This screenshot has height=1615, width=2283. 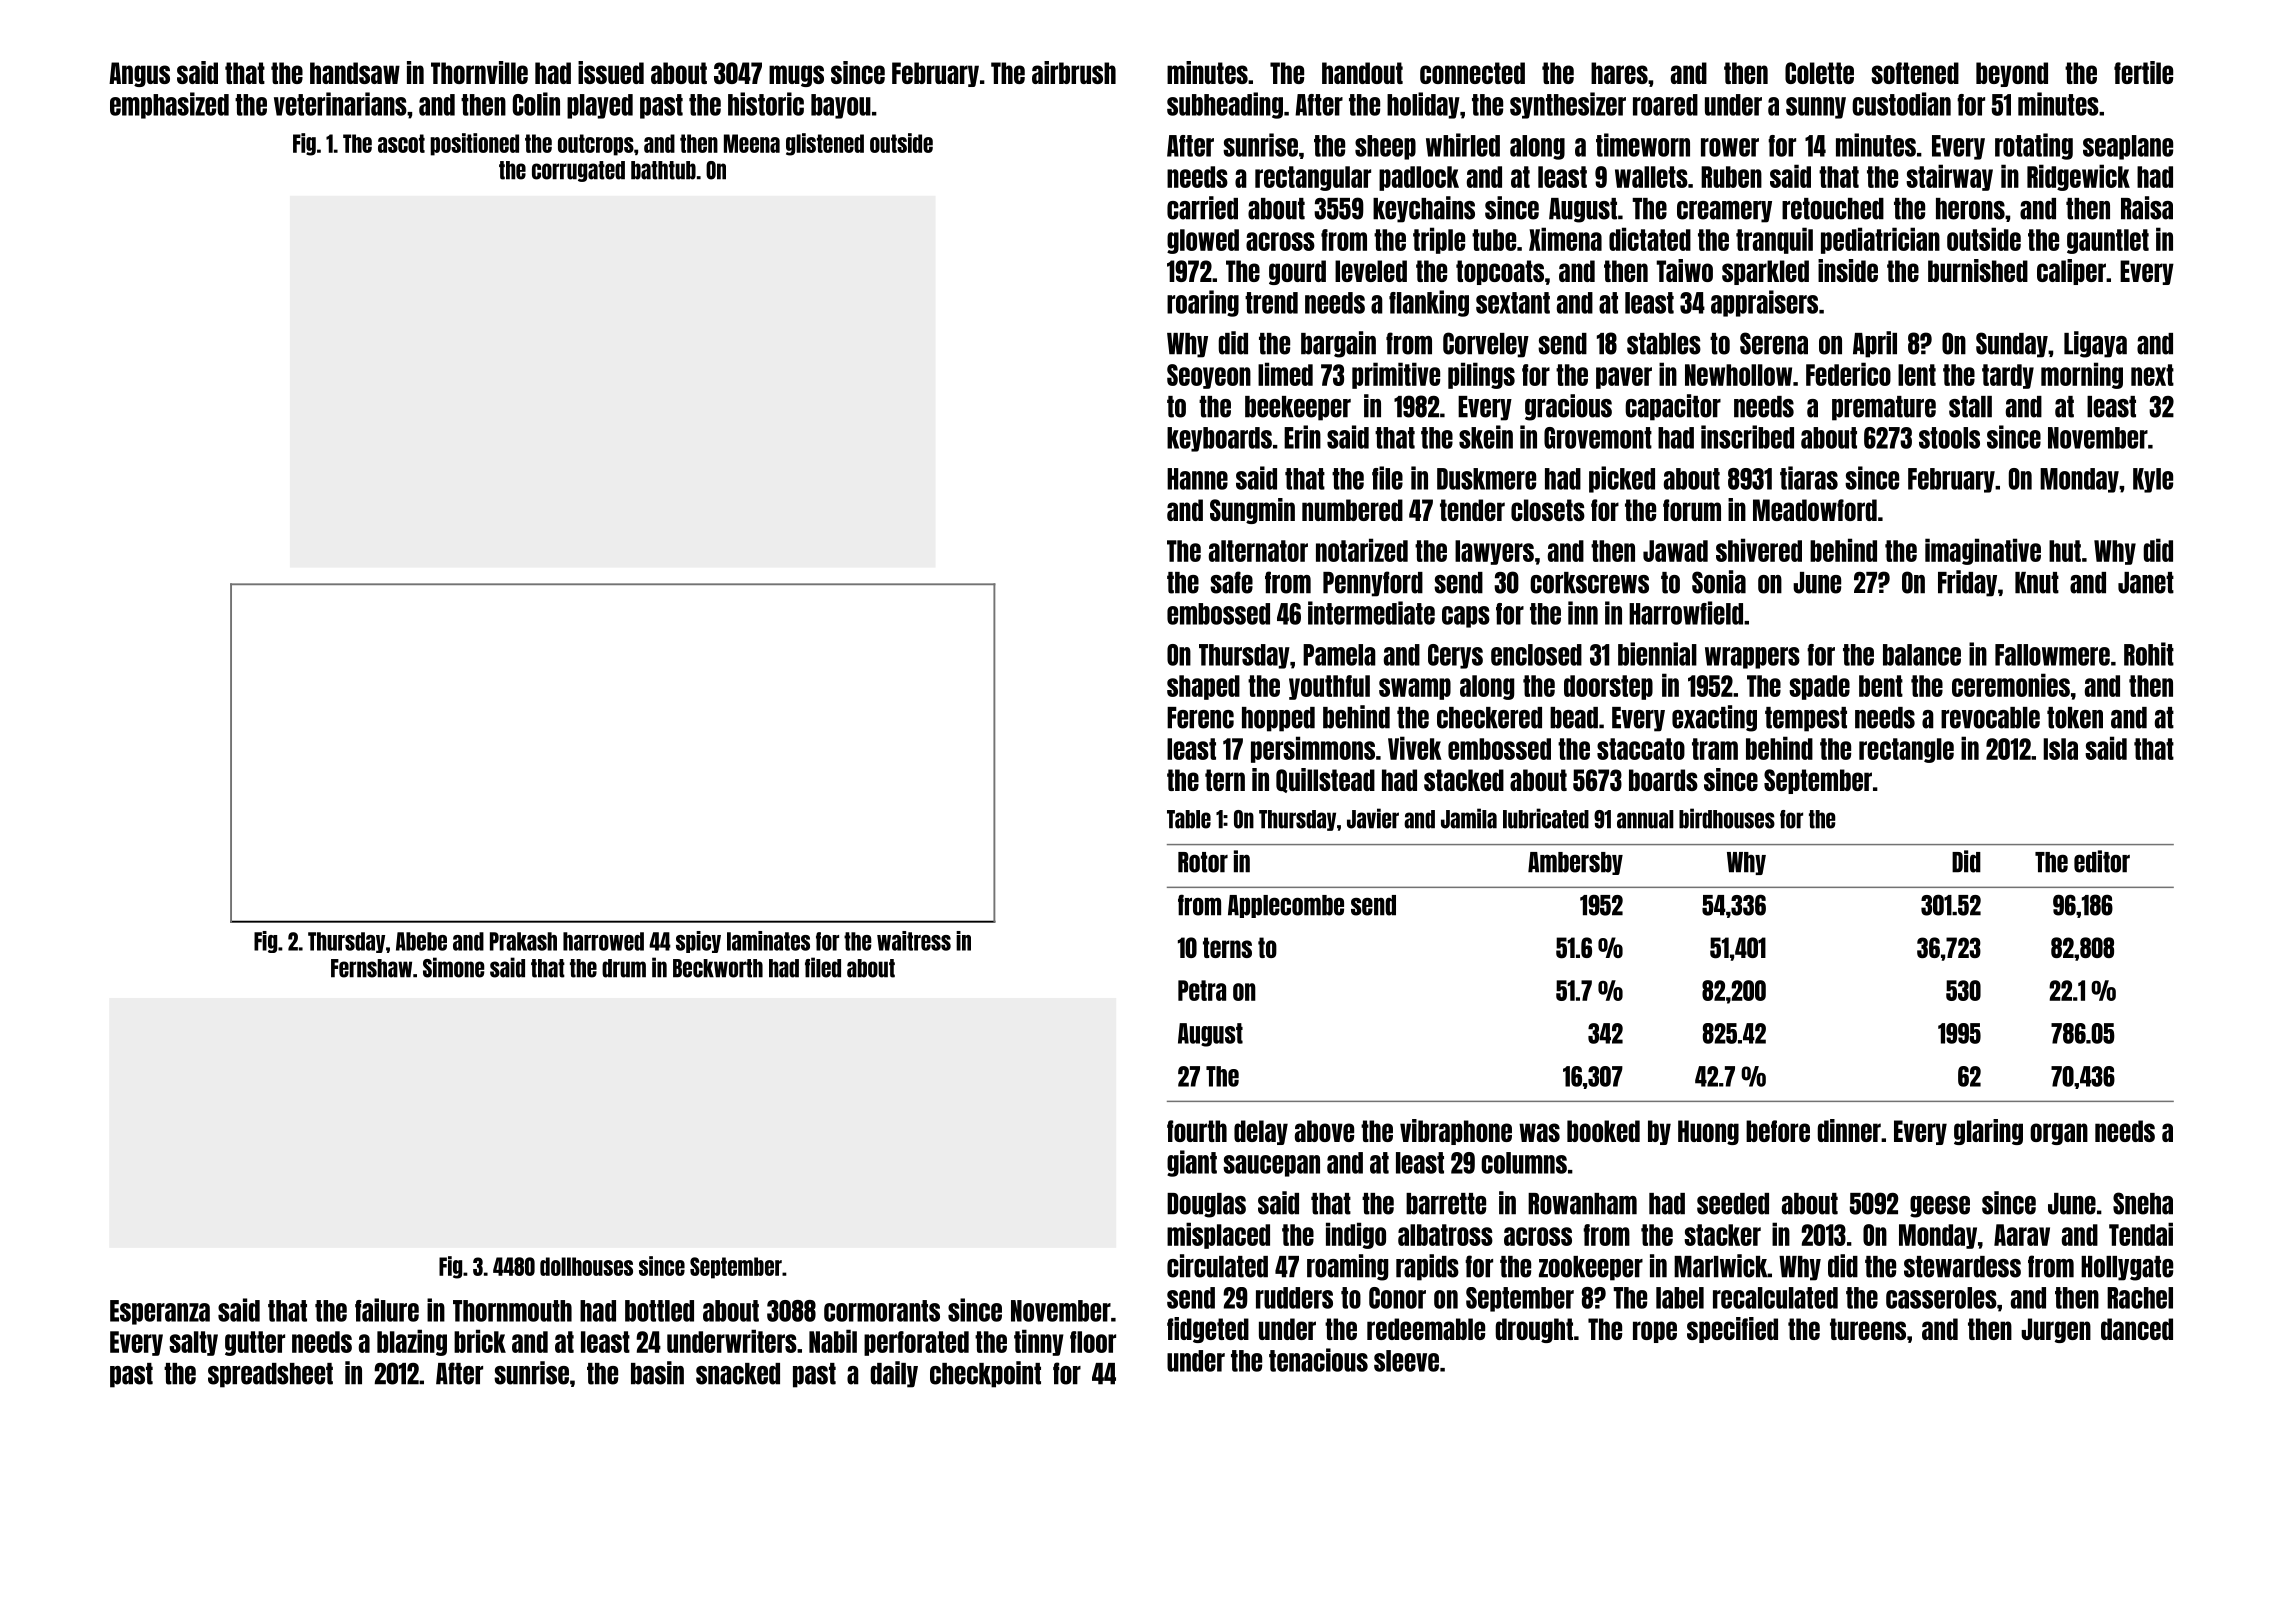 I want to click on dinner, so click(x=1849, y=1130).
